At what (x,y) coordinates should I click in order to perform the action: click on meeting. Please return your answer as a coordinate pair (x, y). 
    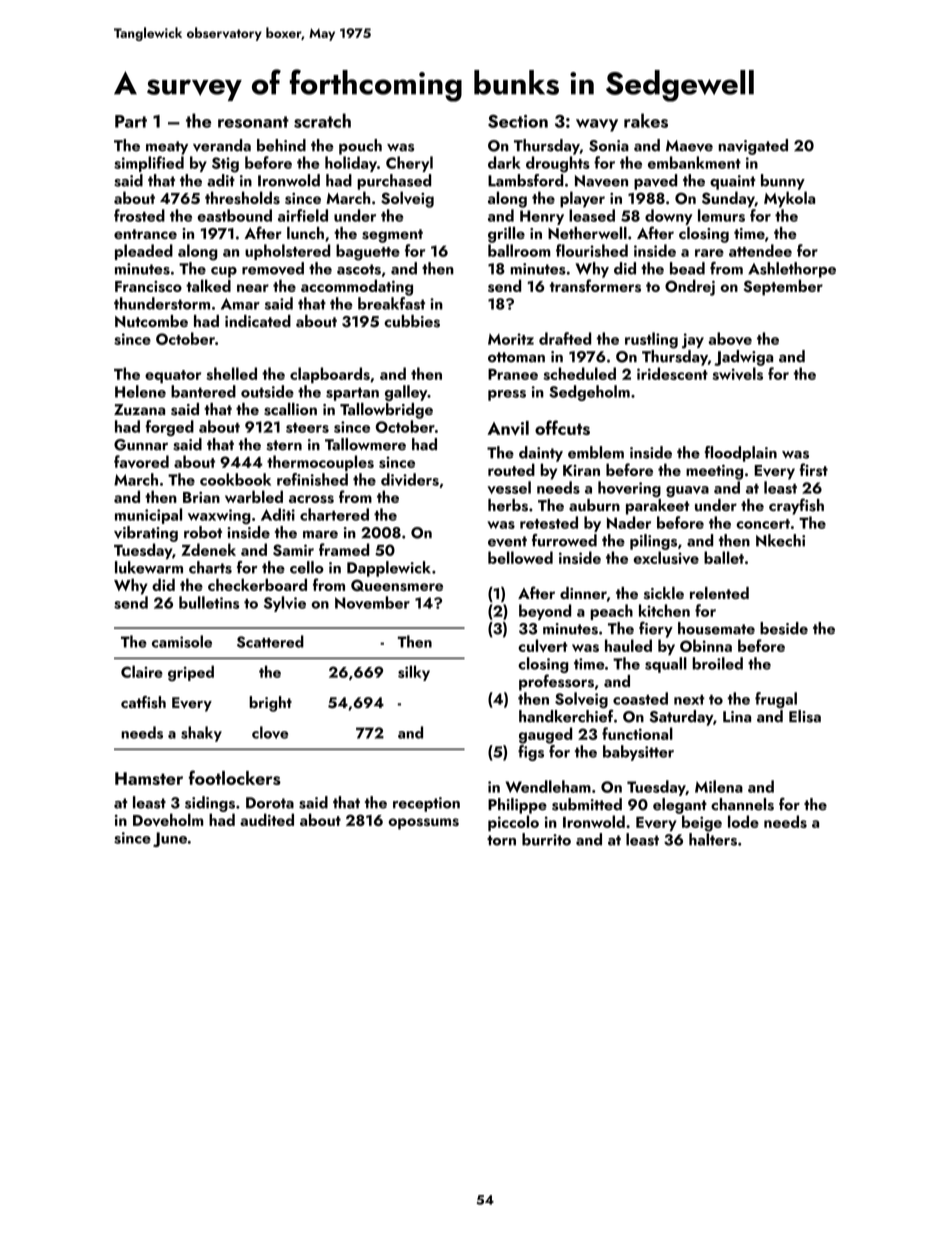
    Looking at the image, I should click on (714, 472).
